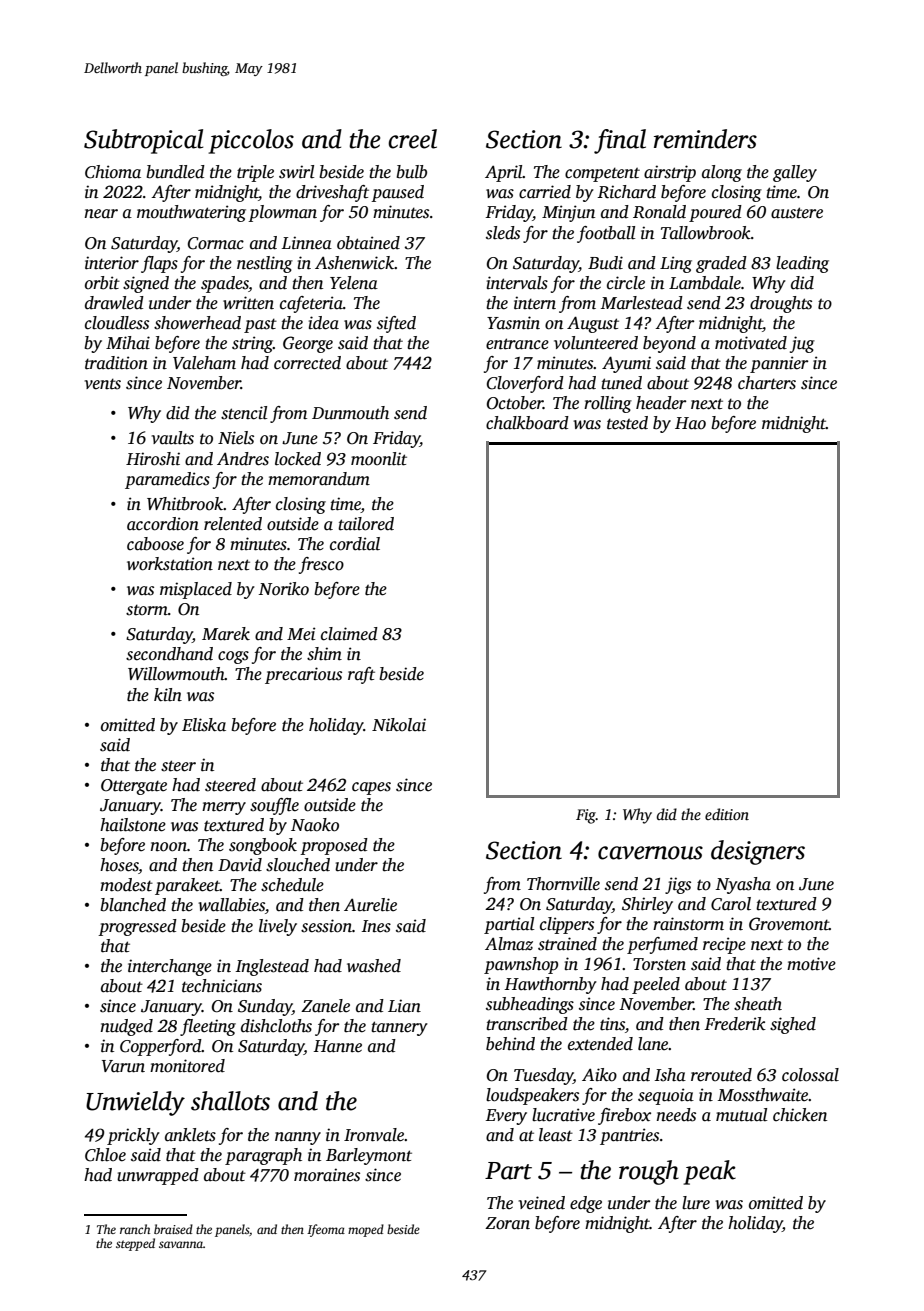 The width and height of the page is (924, 1311). What do you see at coordinates (503, 233) in the page?
I see `sleds` at bounding box center [503, 233].
